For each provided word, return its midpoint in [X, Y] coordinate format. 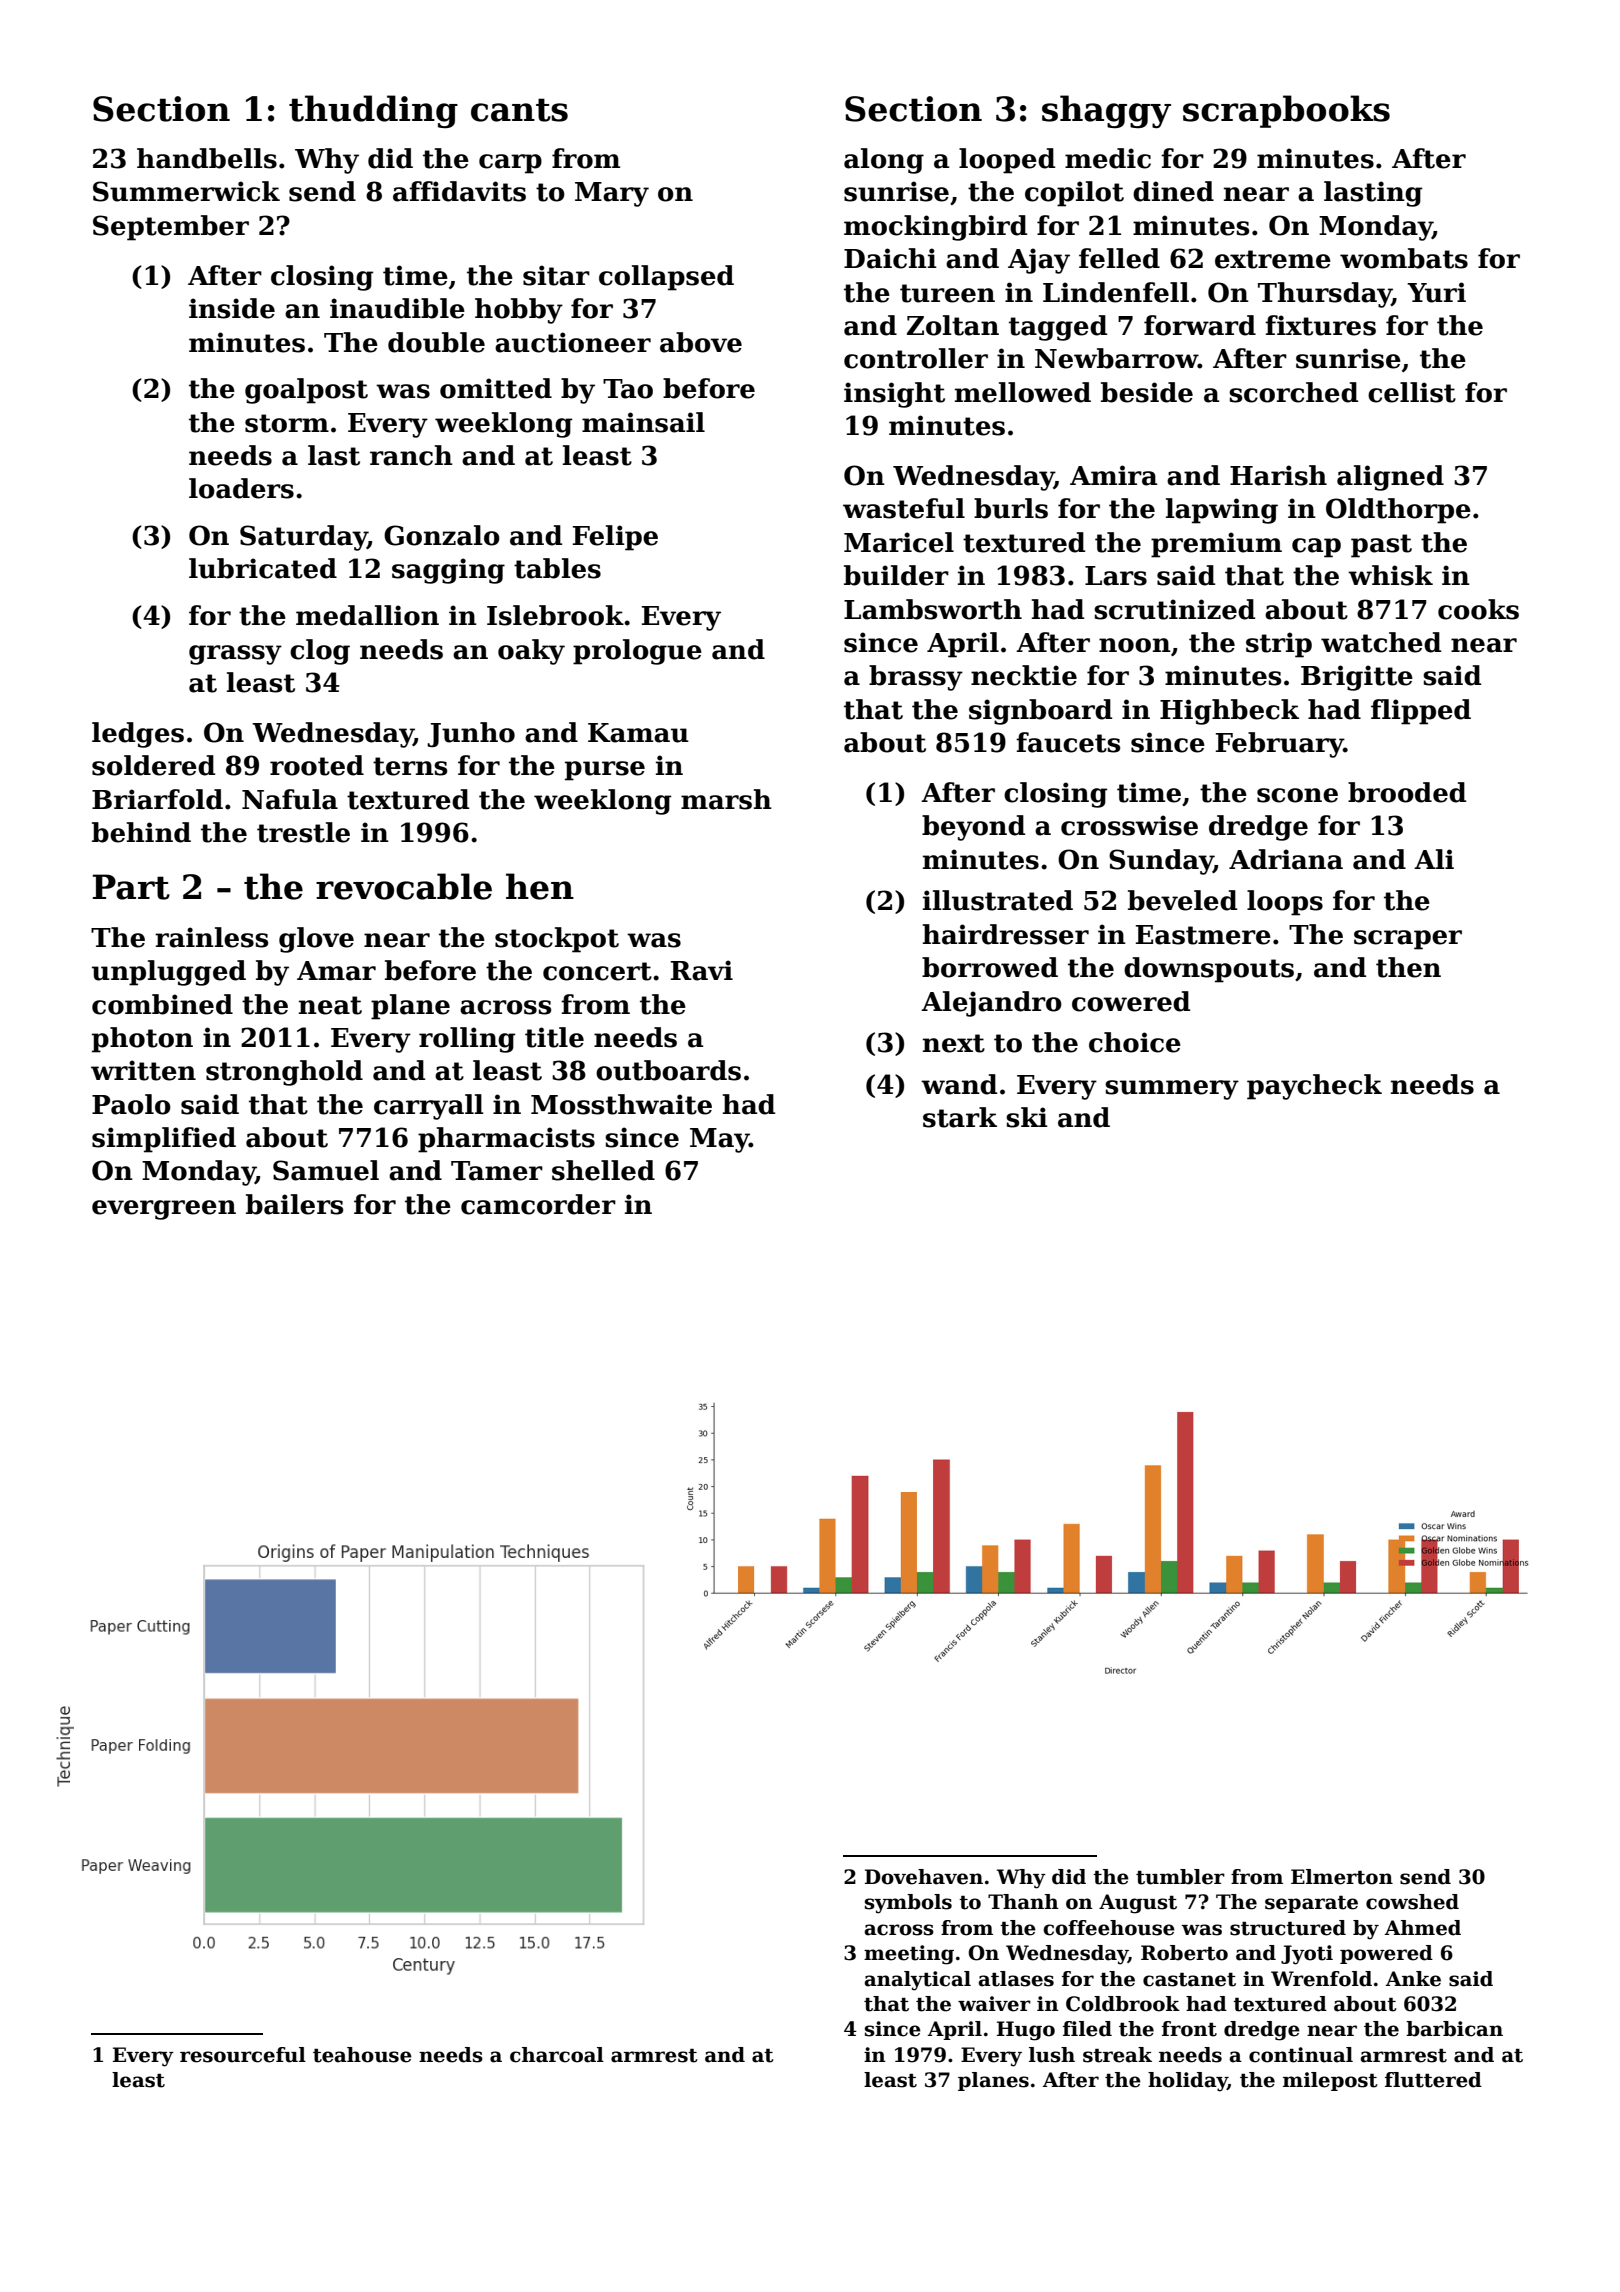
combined [162, 1004]
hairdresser [1006, 934]
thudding [373, 112]
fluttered [1433, 2080]
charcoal [557, 2055]
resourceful [243, 2055]
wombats [1404, 258]
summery [1172, 1090]
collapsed [666, 278]
